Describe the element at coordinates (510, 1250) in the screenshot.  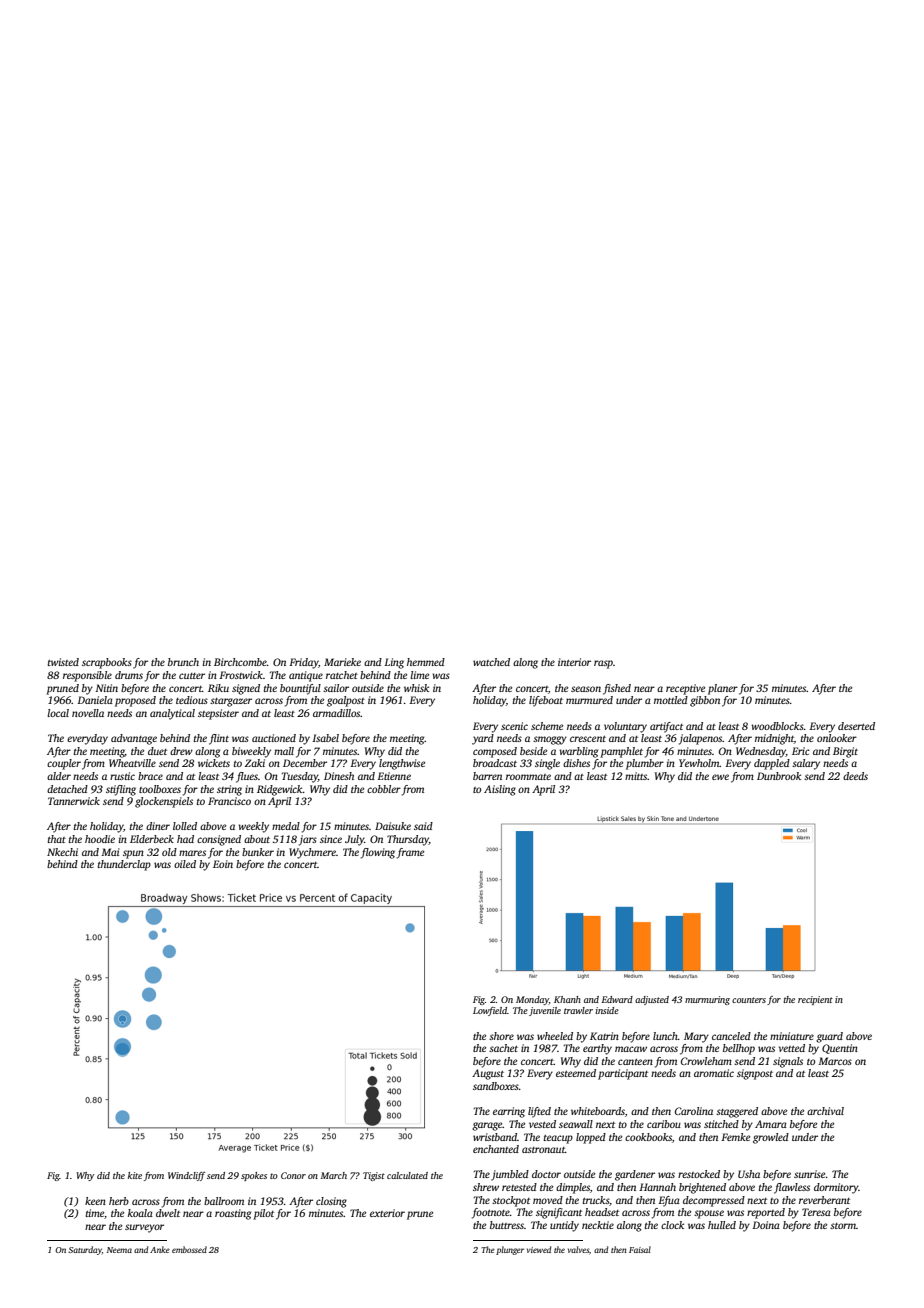
I see `plunger` at that location.
